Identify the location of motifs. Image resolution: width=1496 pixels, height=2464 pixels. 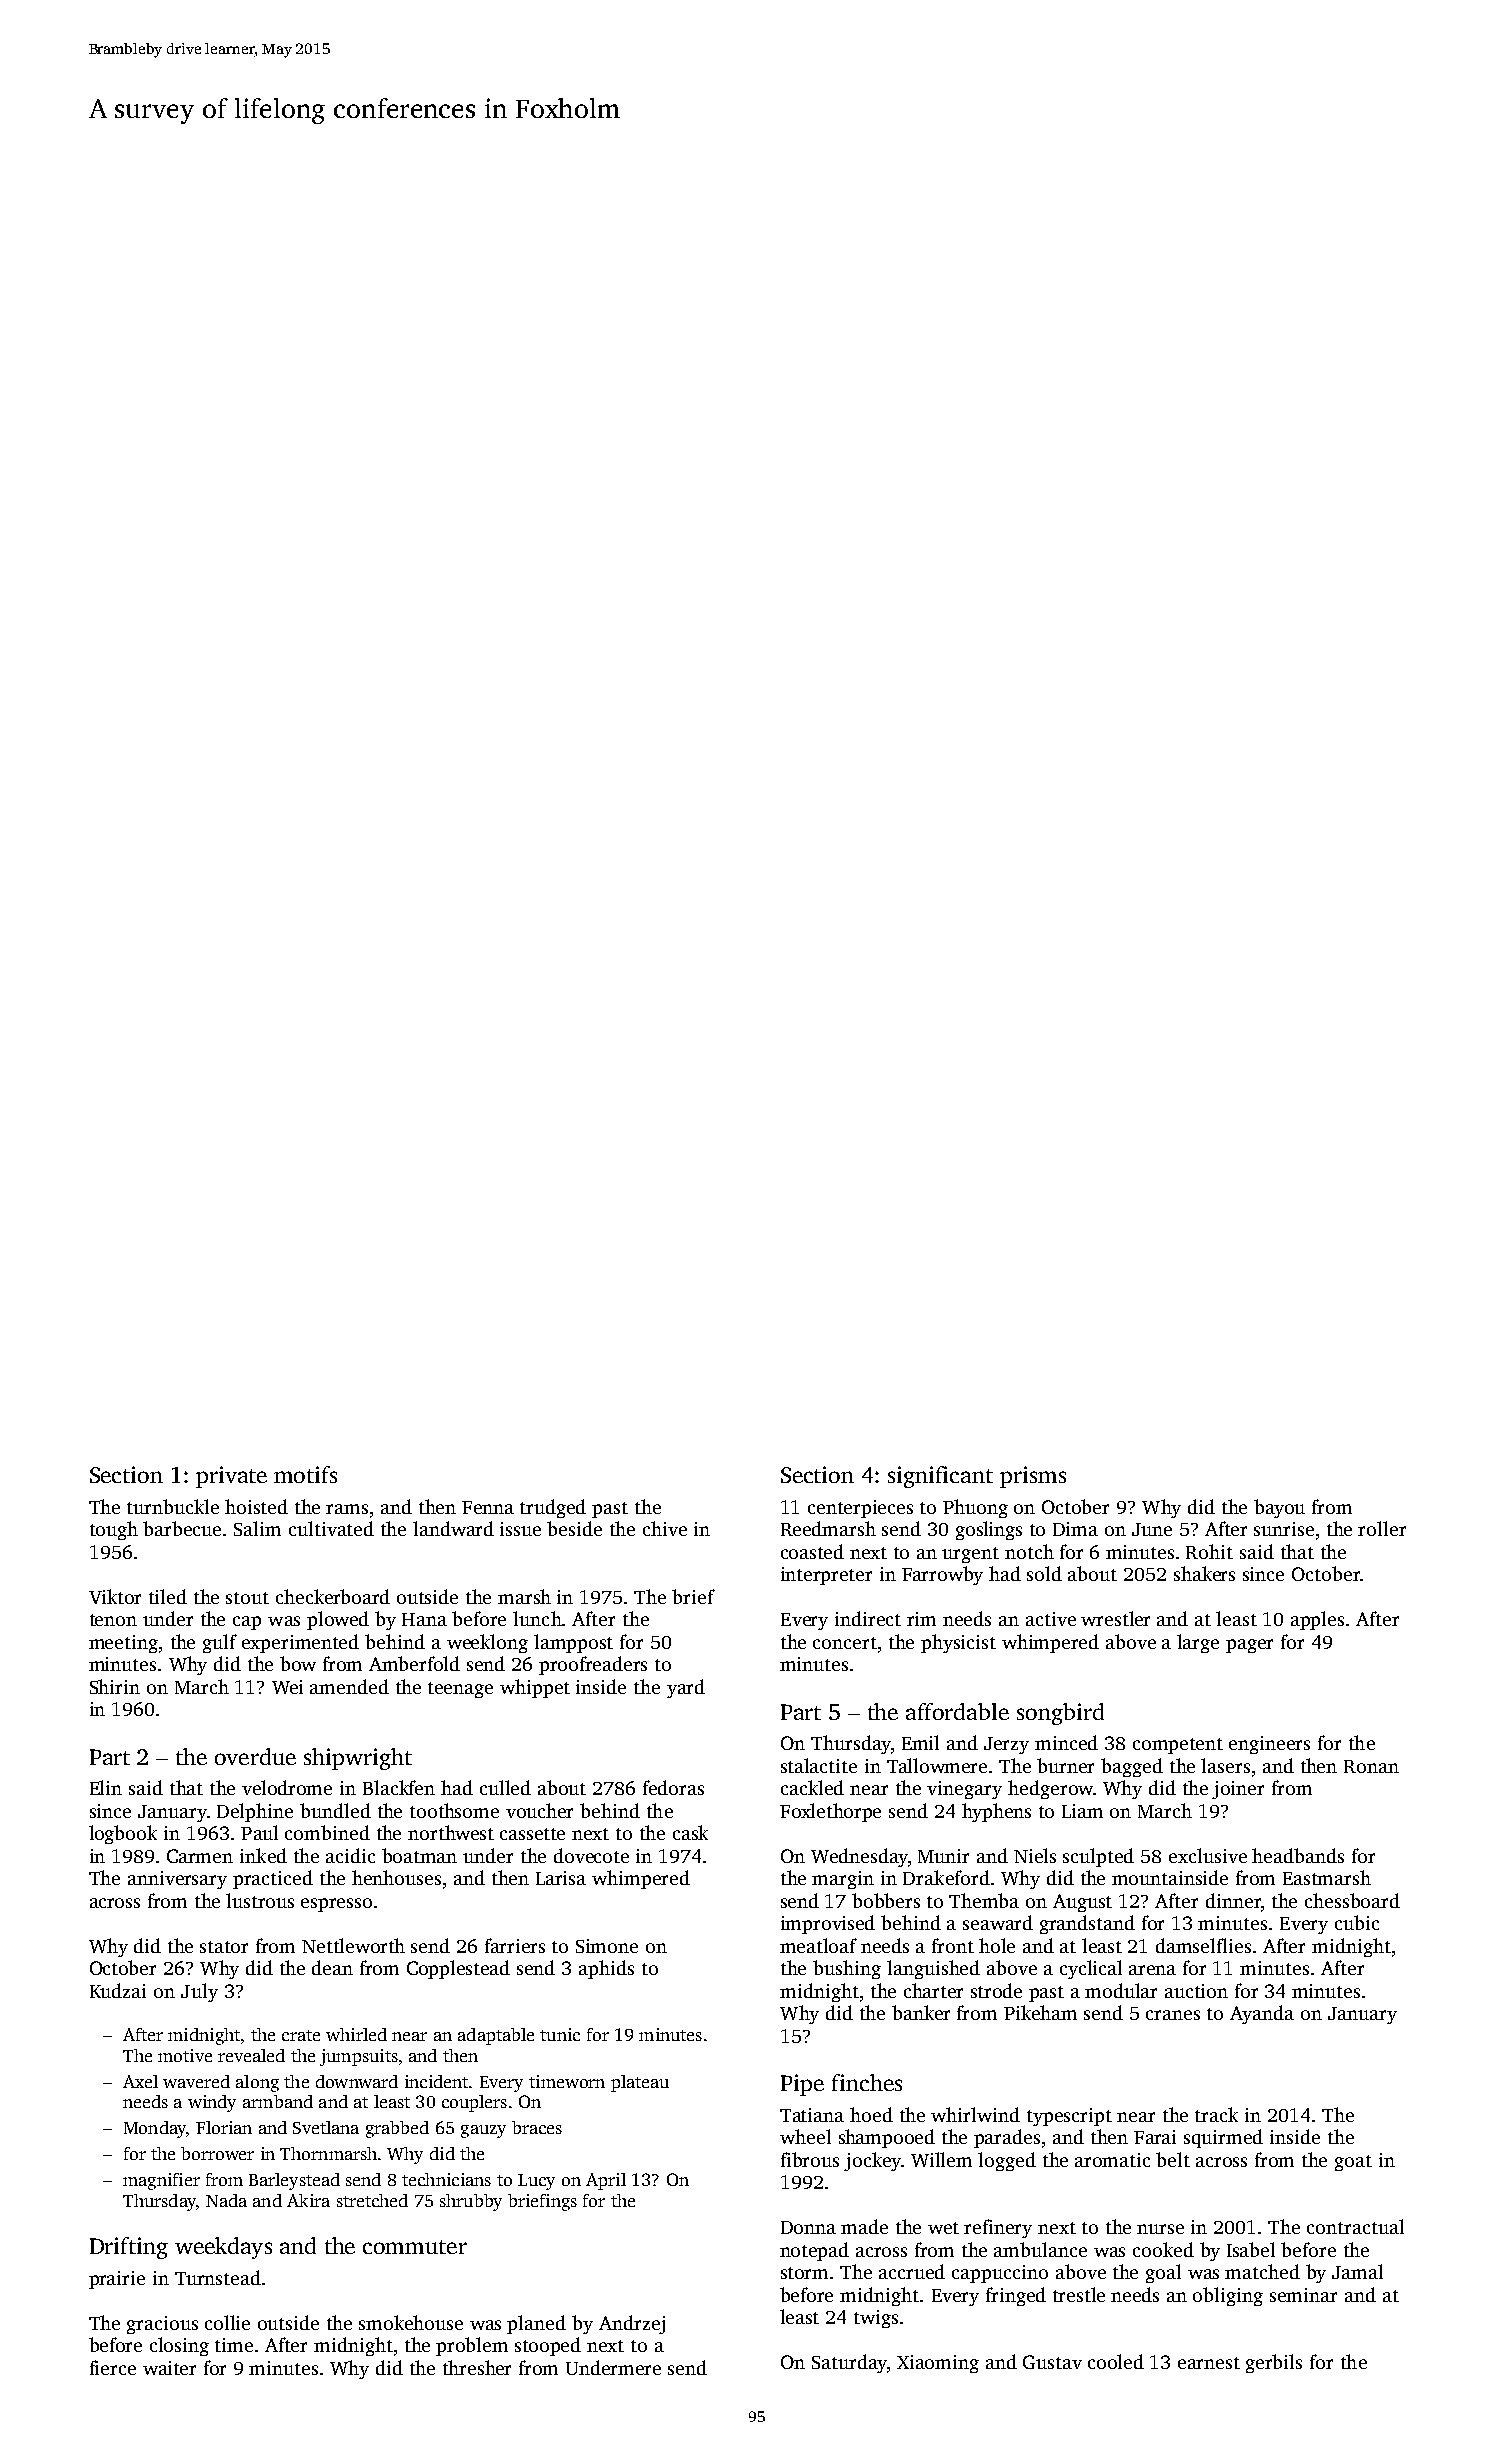
(305, 1474).
